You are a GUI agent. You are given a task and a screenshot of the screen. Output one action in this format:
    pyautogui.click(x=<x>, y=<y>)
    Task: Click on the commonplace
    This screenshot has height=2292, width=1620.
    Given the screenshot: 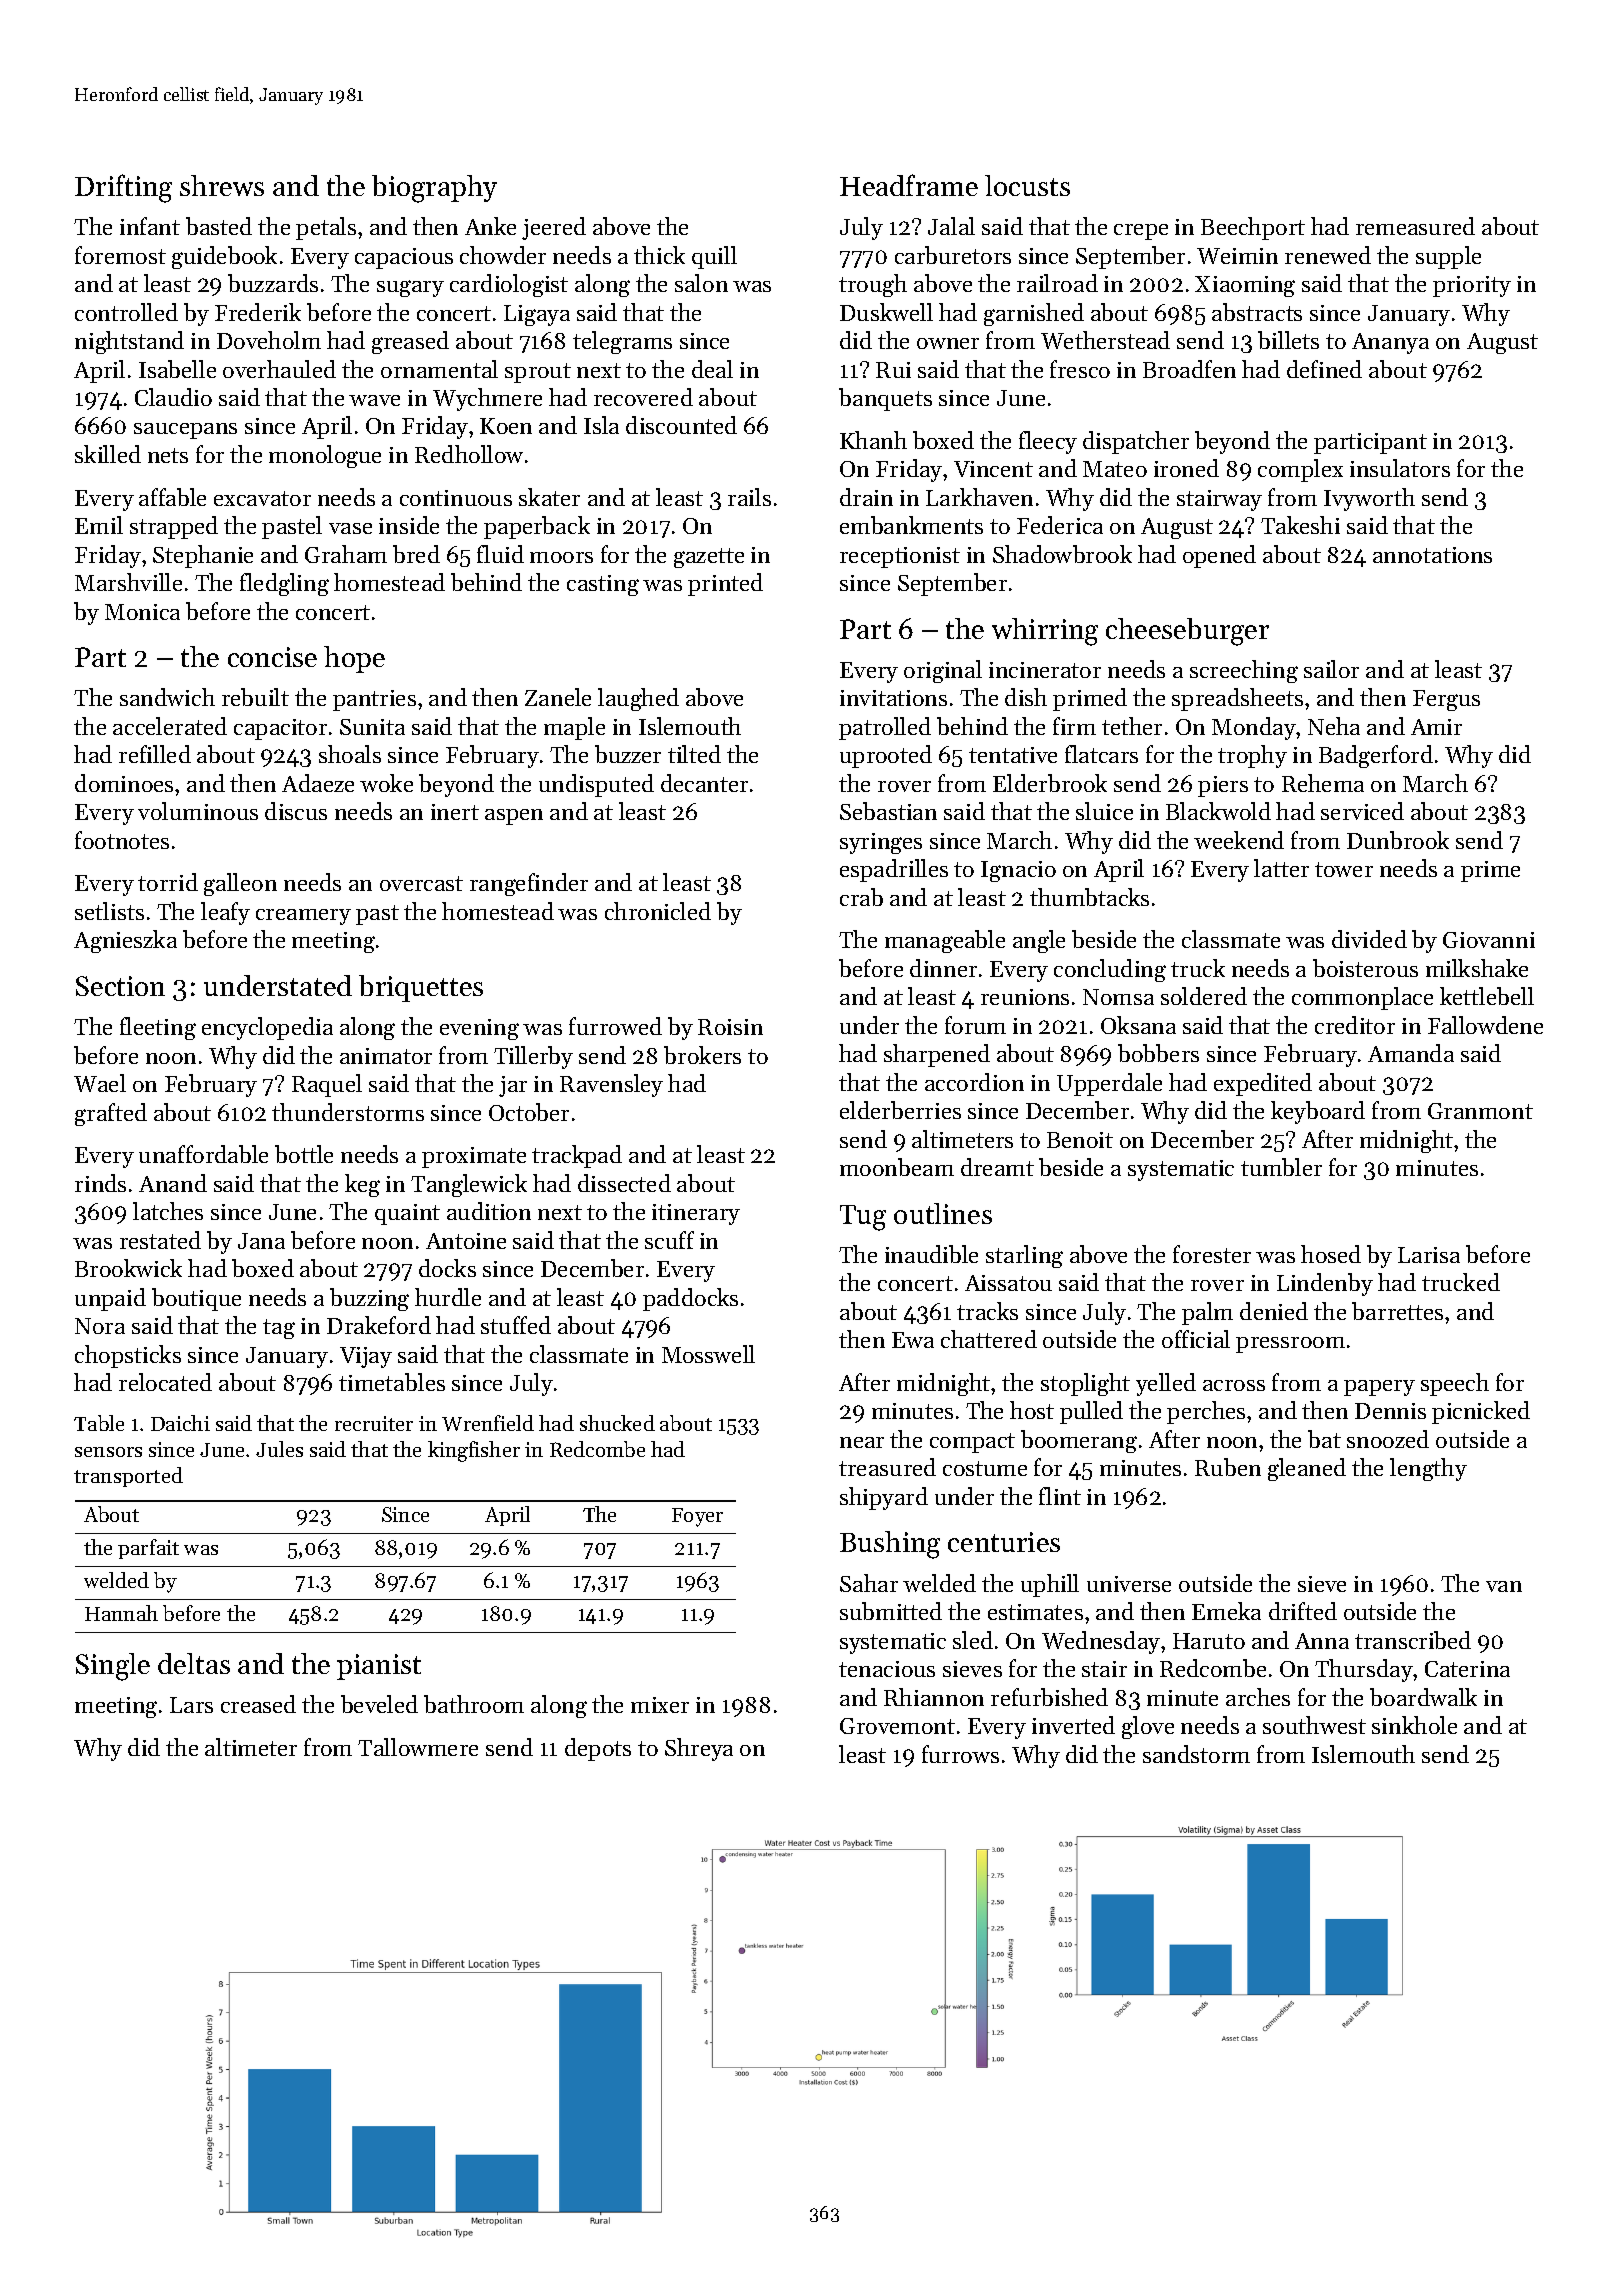 What is the action you would take?
    pyautogui.click(x=1362, y=998)
